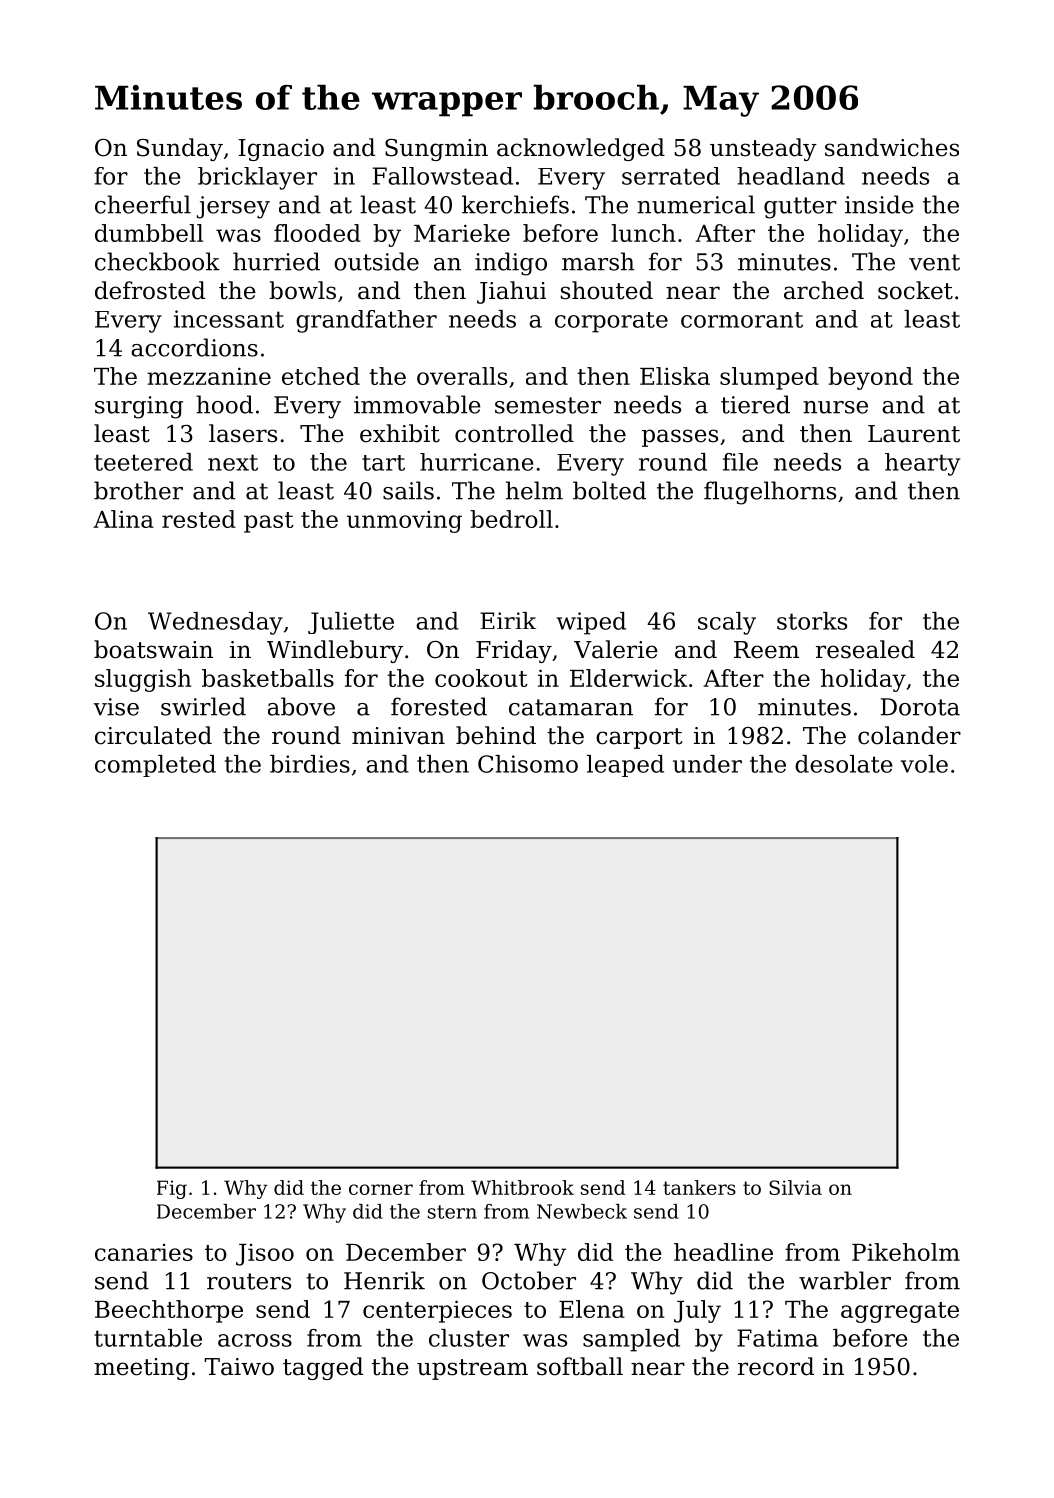 The height and width of the screenshot is (1498, 1054). I want to click on incessant, so click(229, 319).
